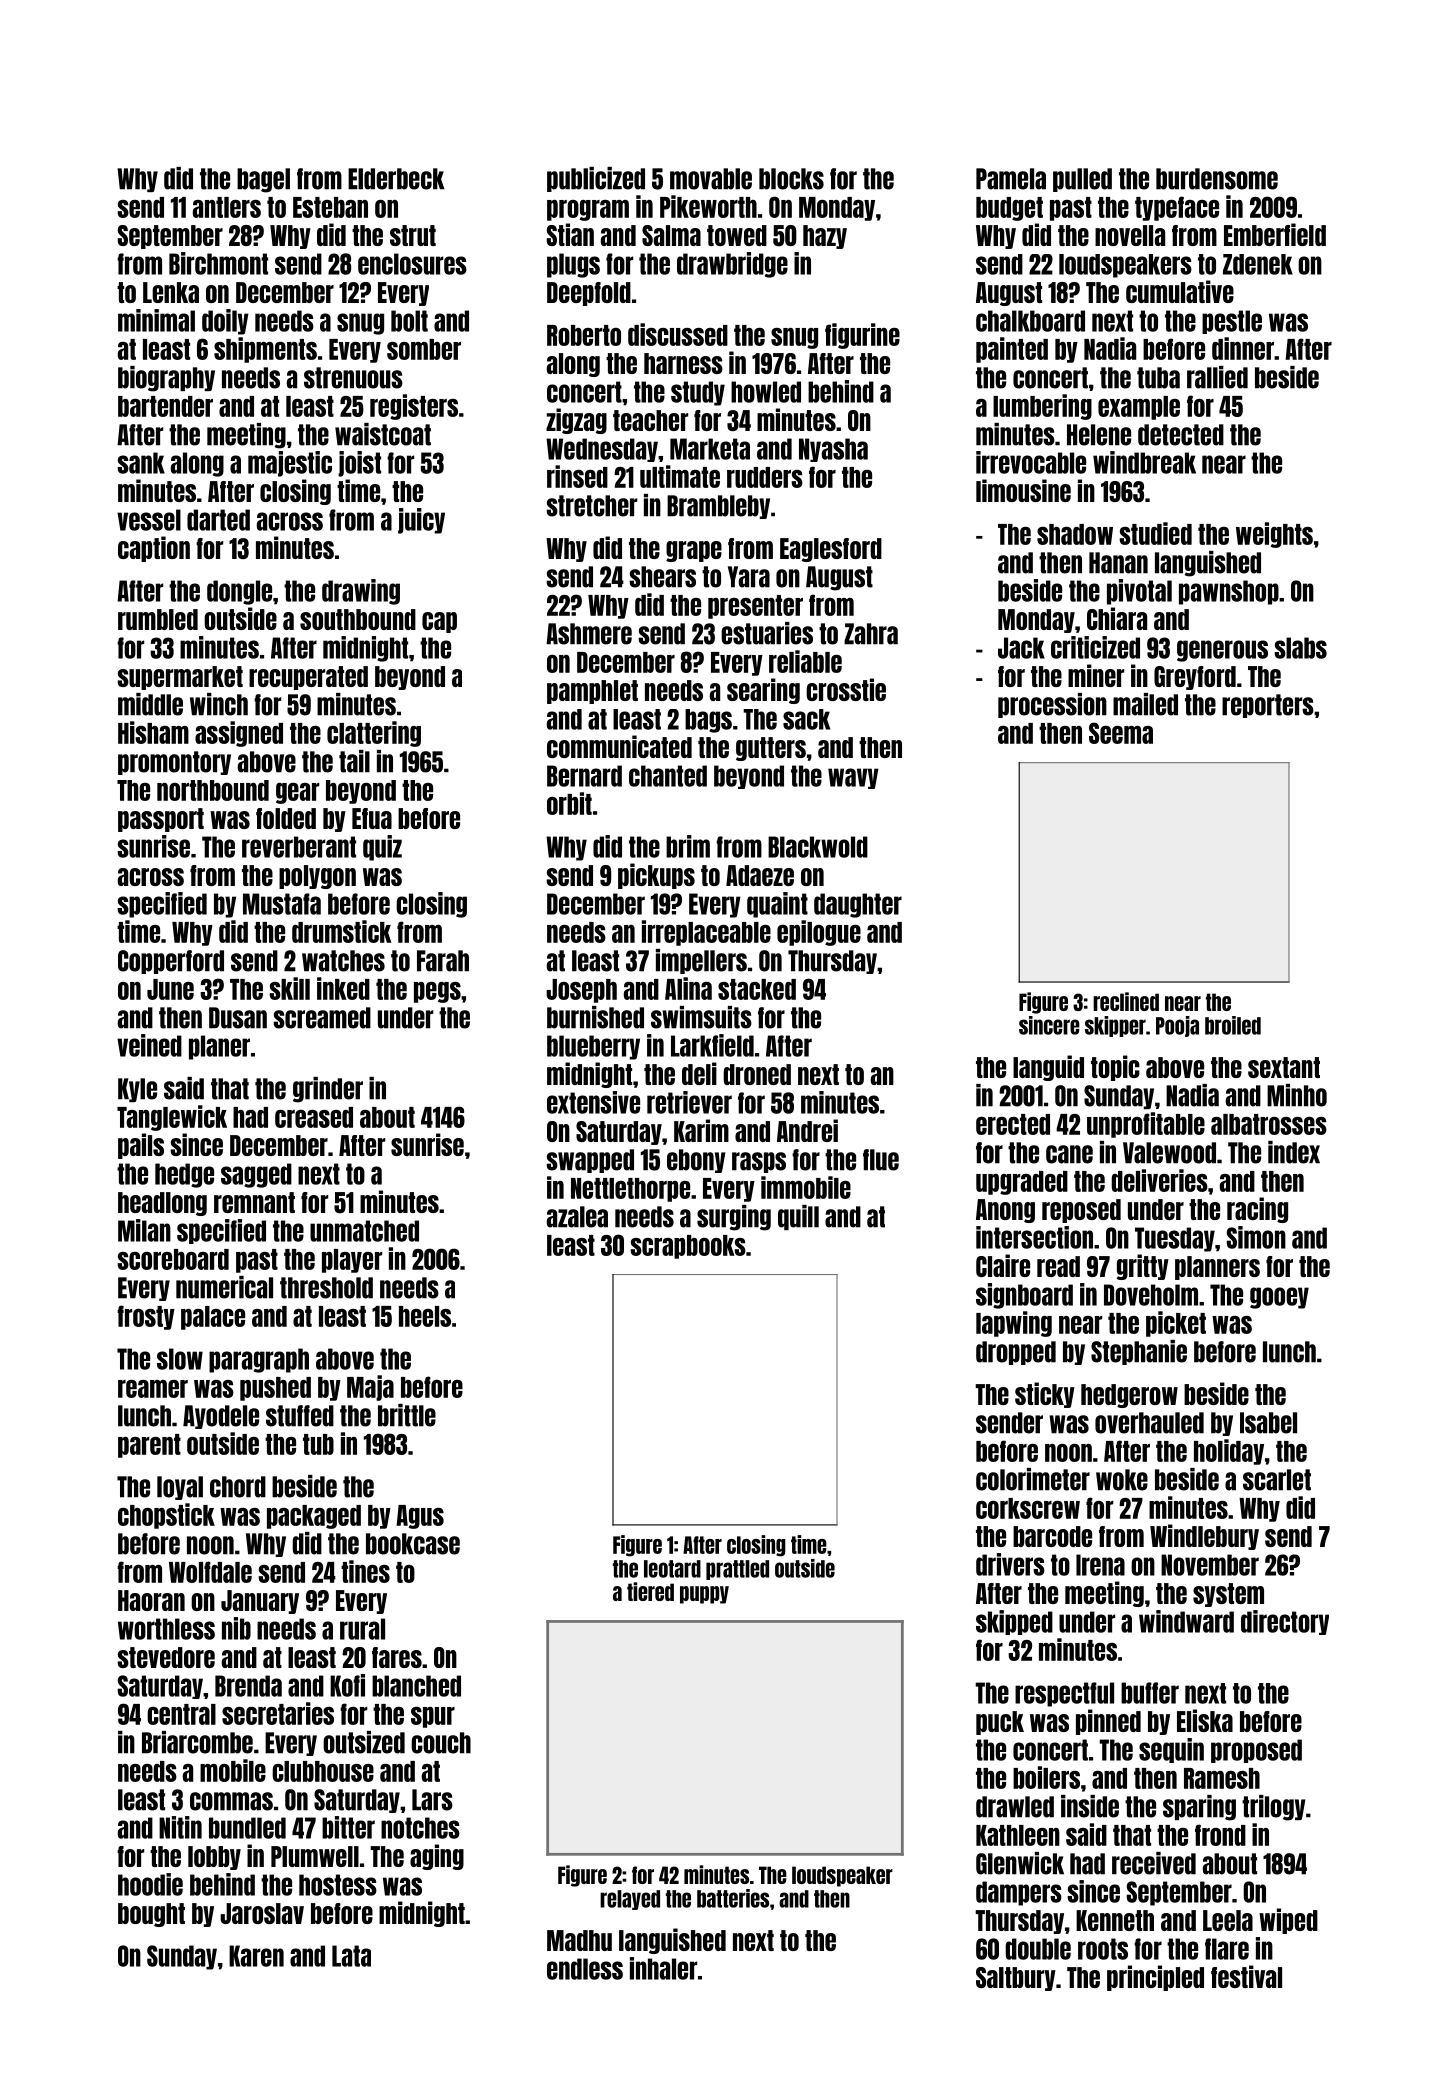 The height and width of the screenshot is (2100, 1450). What do you see at coordinates (396, 179) in the screenshot?
I see `Elderbeck` at bounding box center [396, 179].
